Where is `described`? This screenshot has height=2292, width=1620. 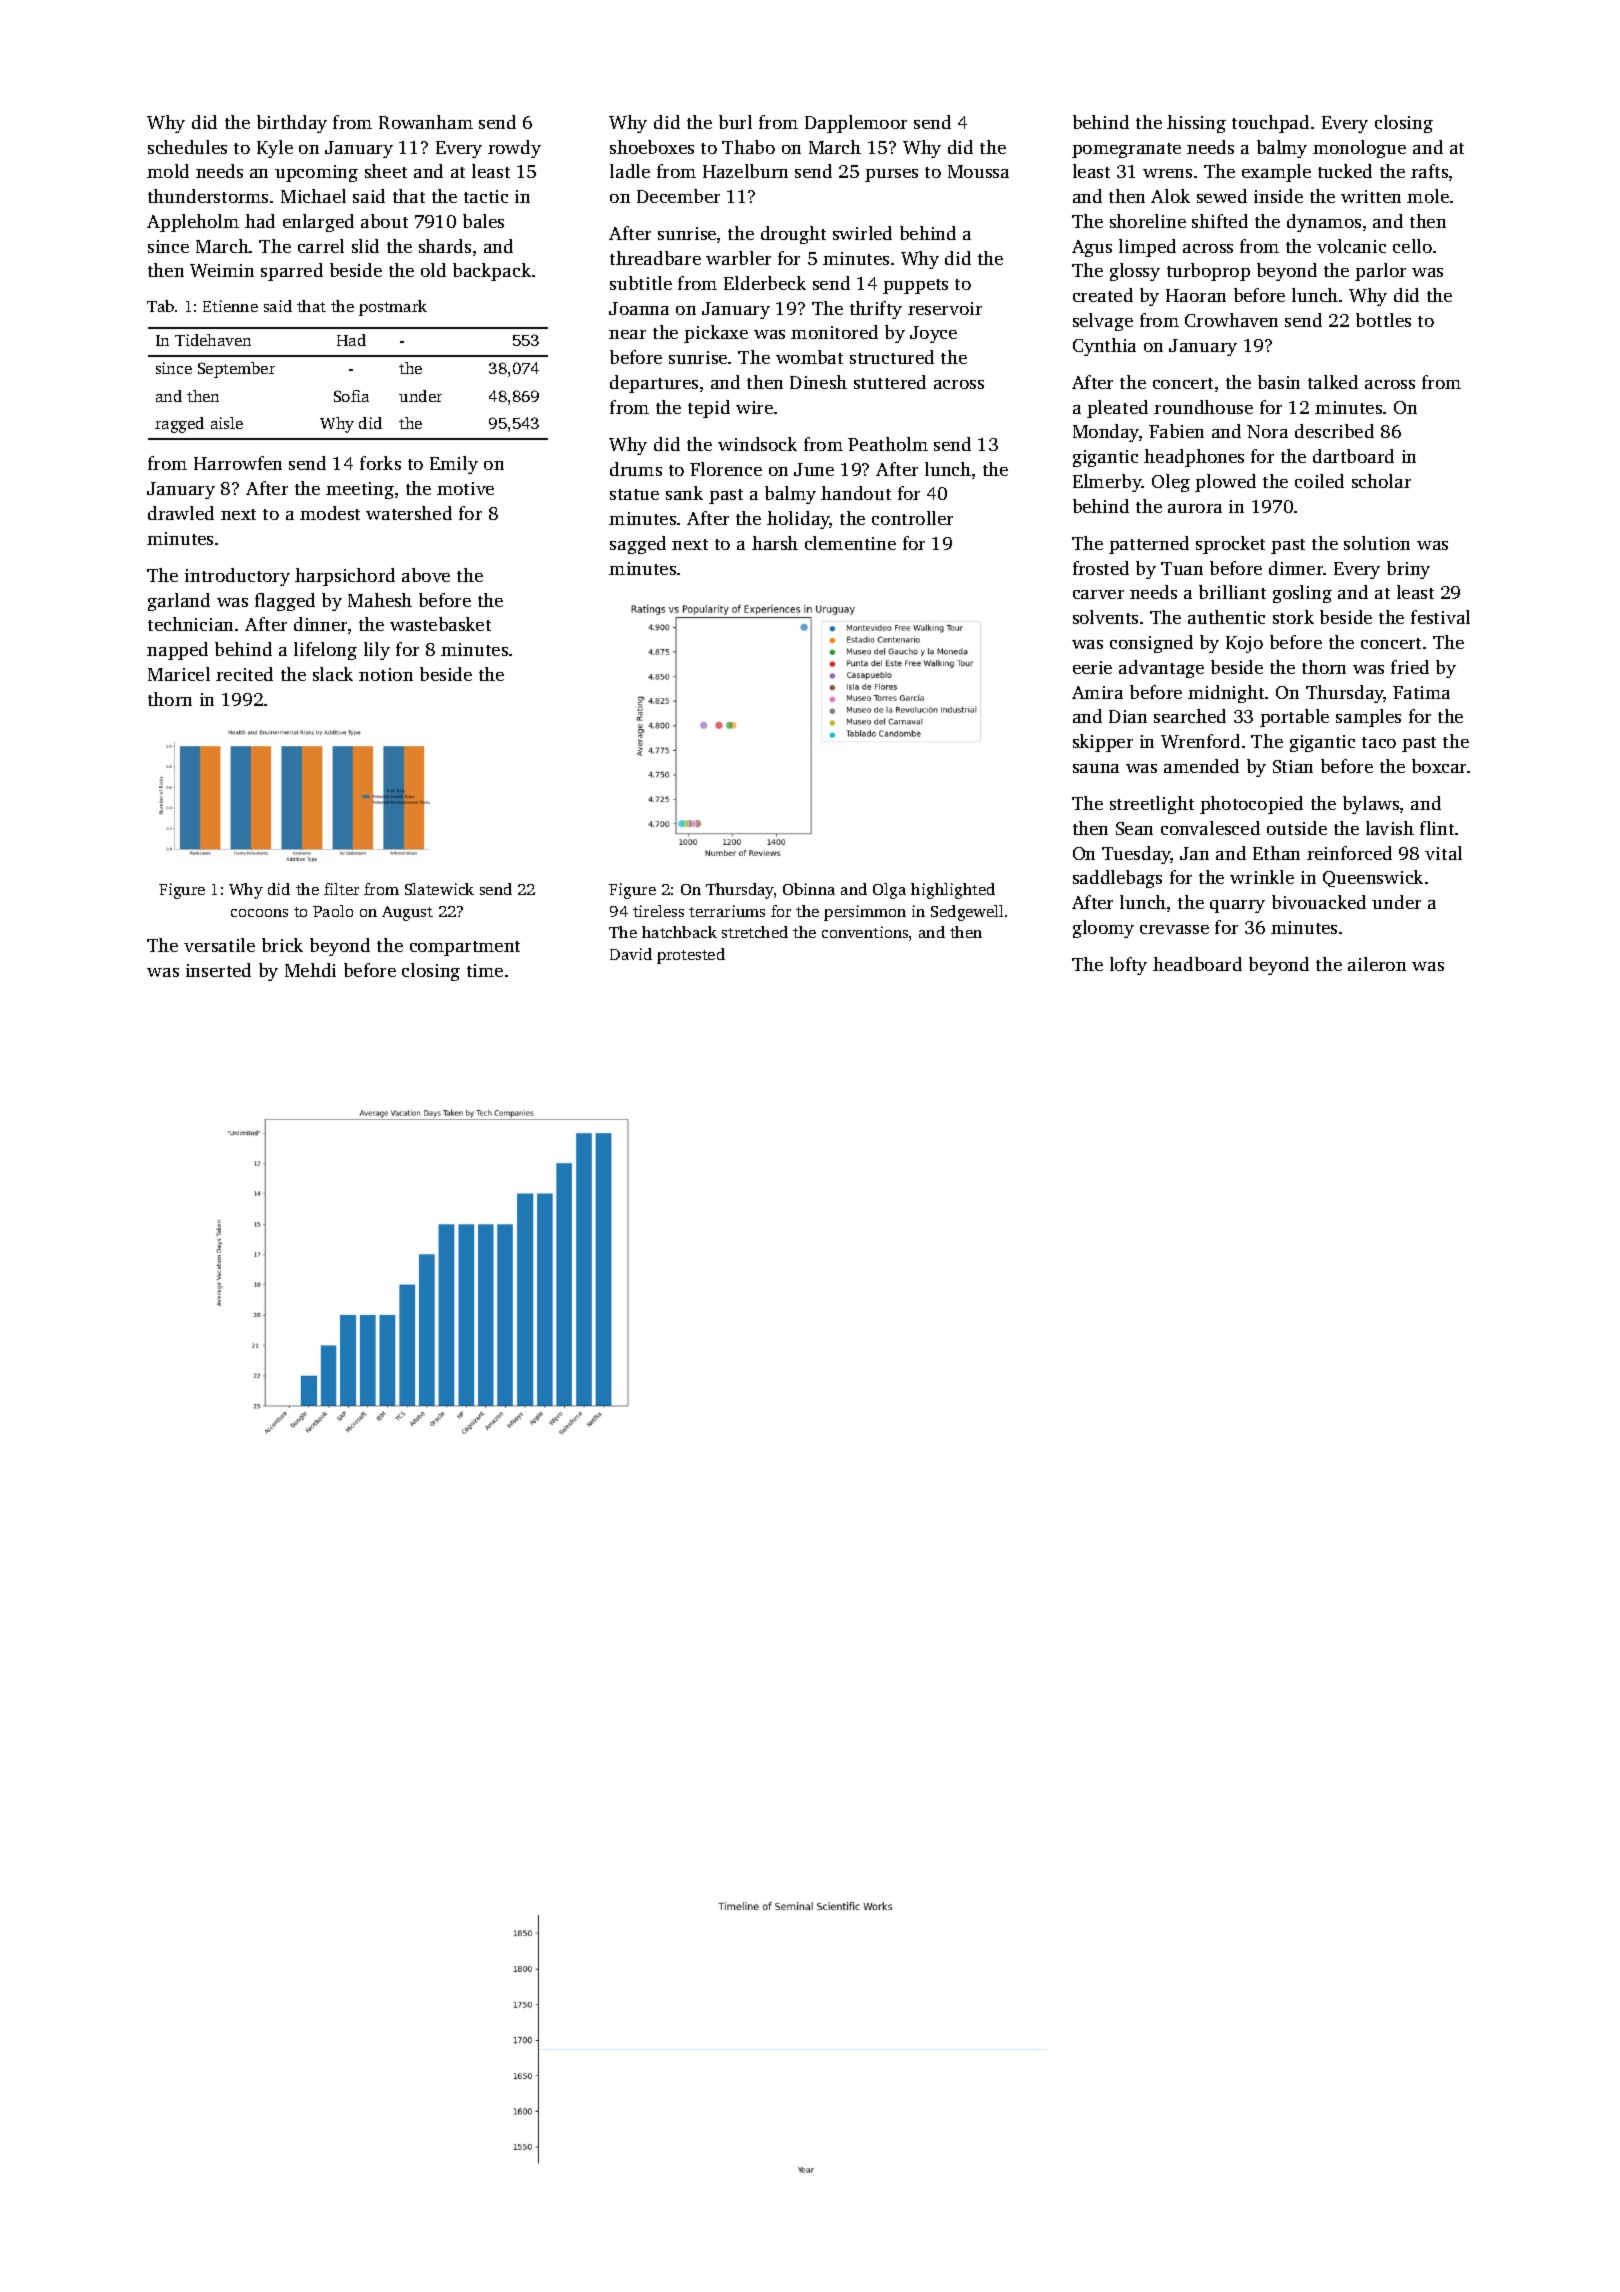 described is located at coordinates (1334, 431).
